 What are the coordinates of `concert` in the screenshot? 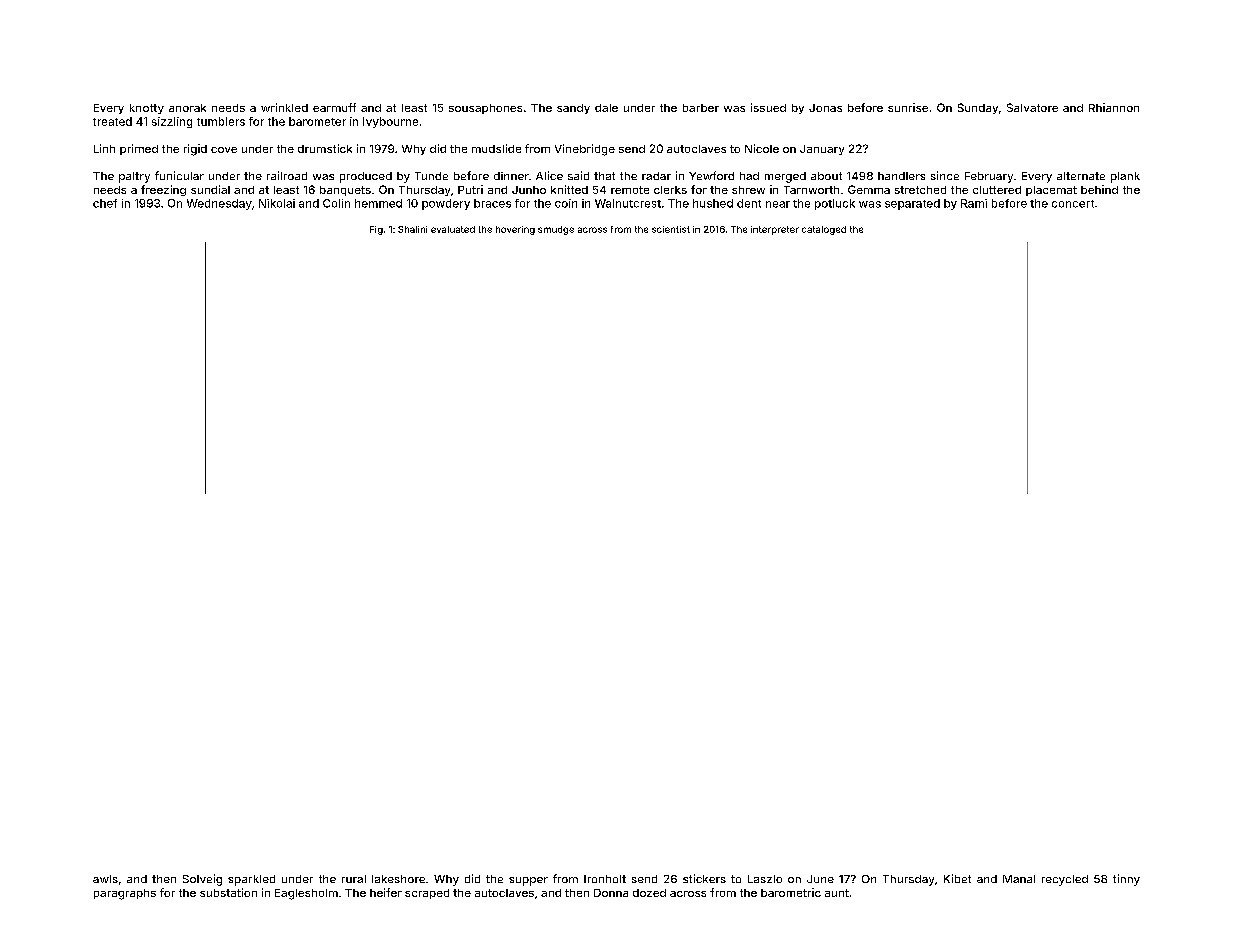 It's located at (1073, 204).
